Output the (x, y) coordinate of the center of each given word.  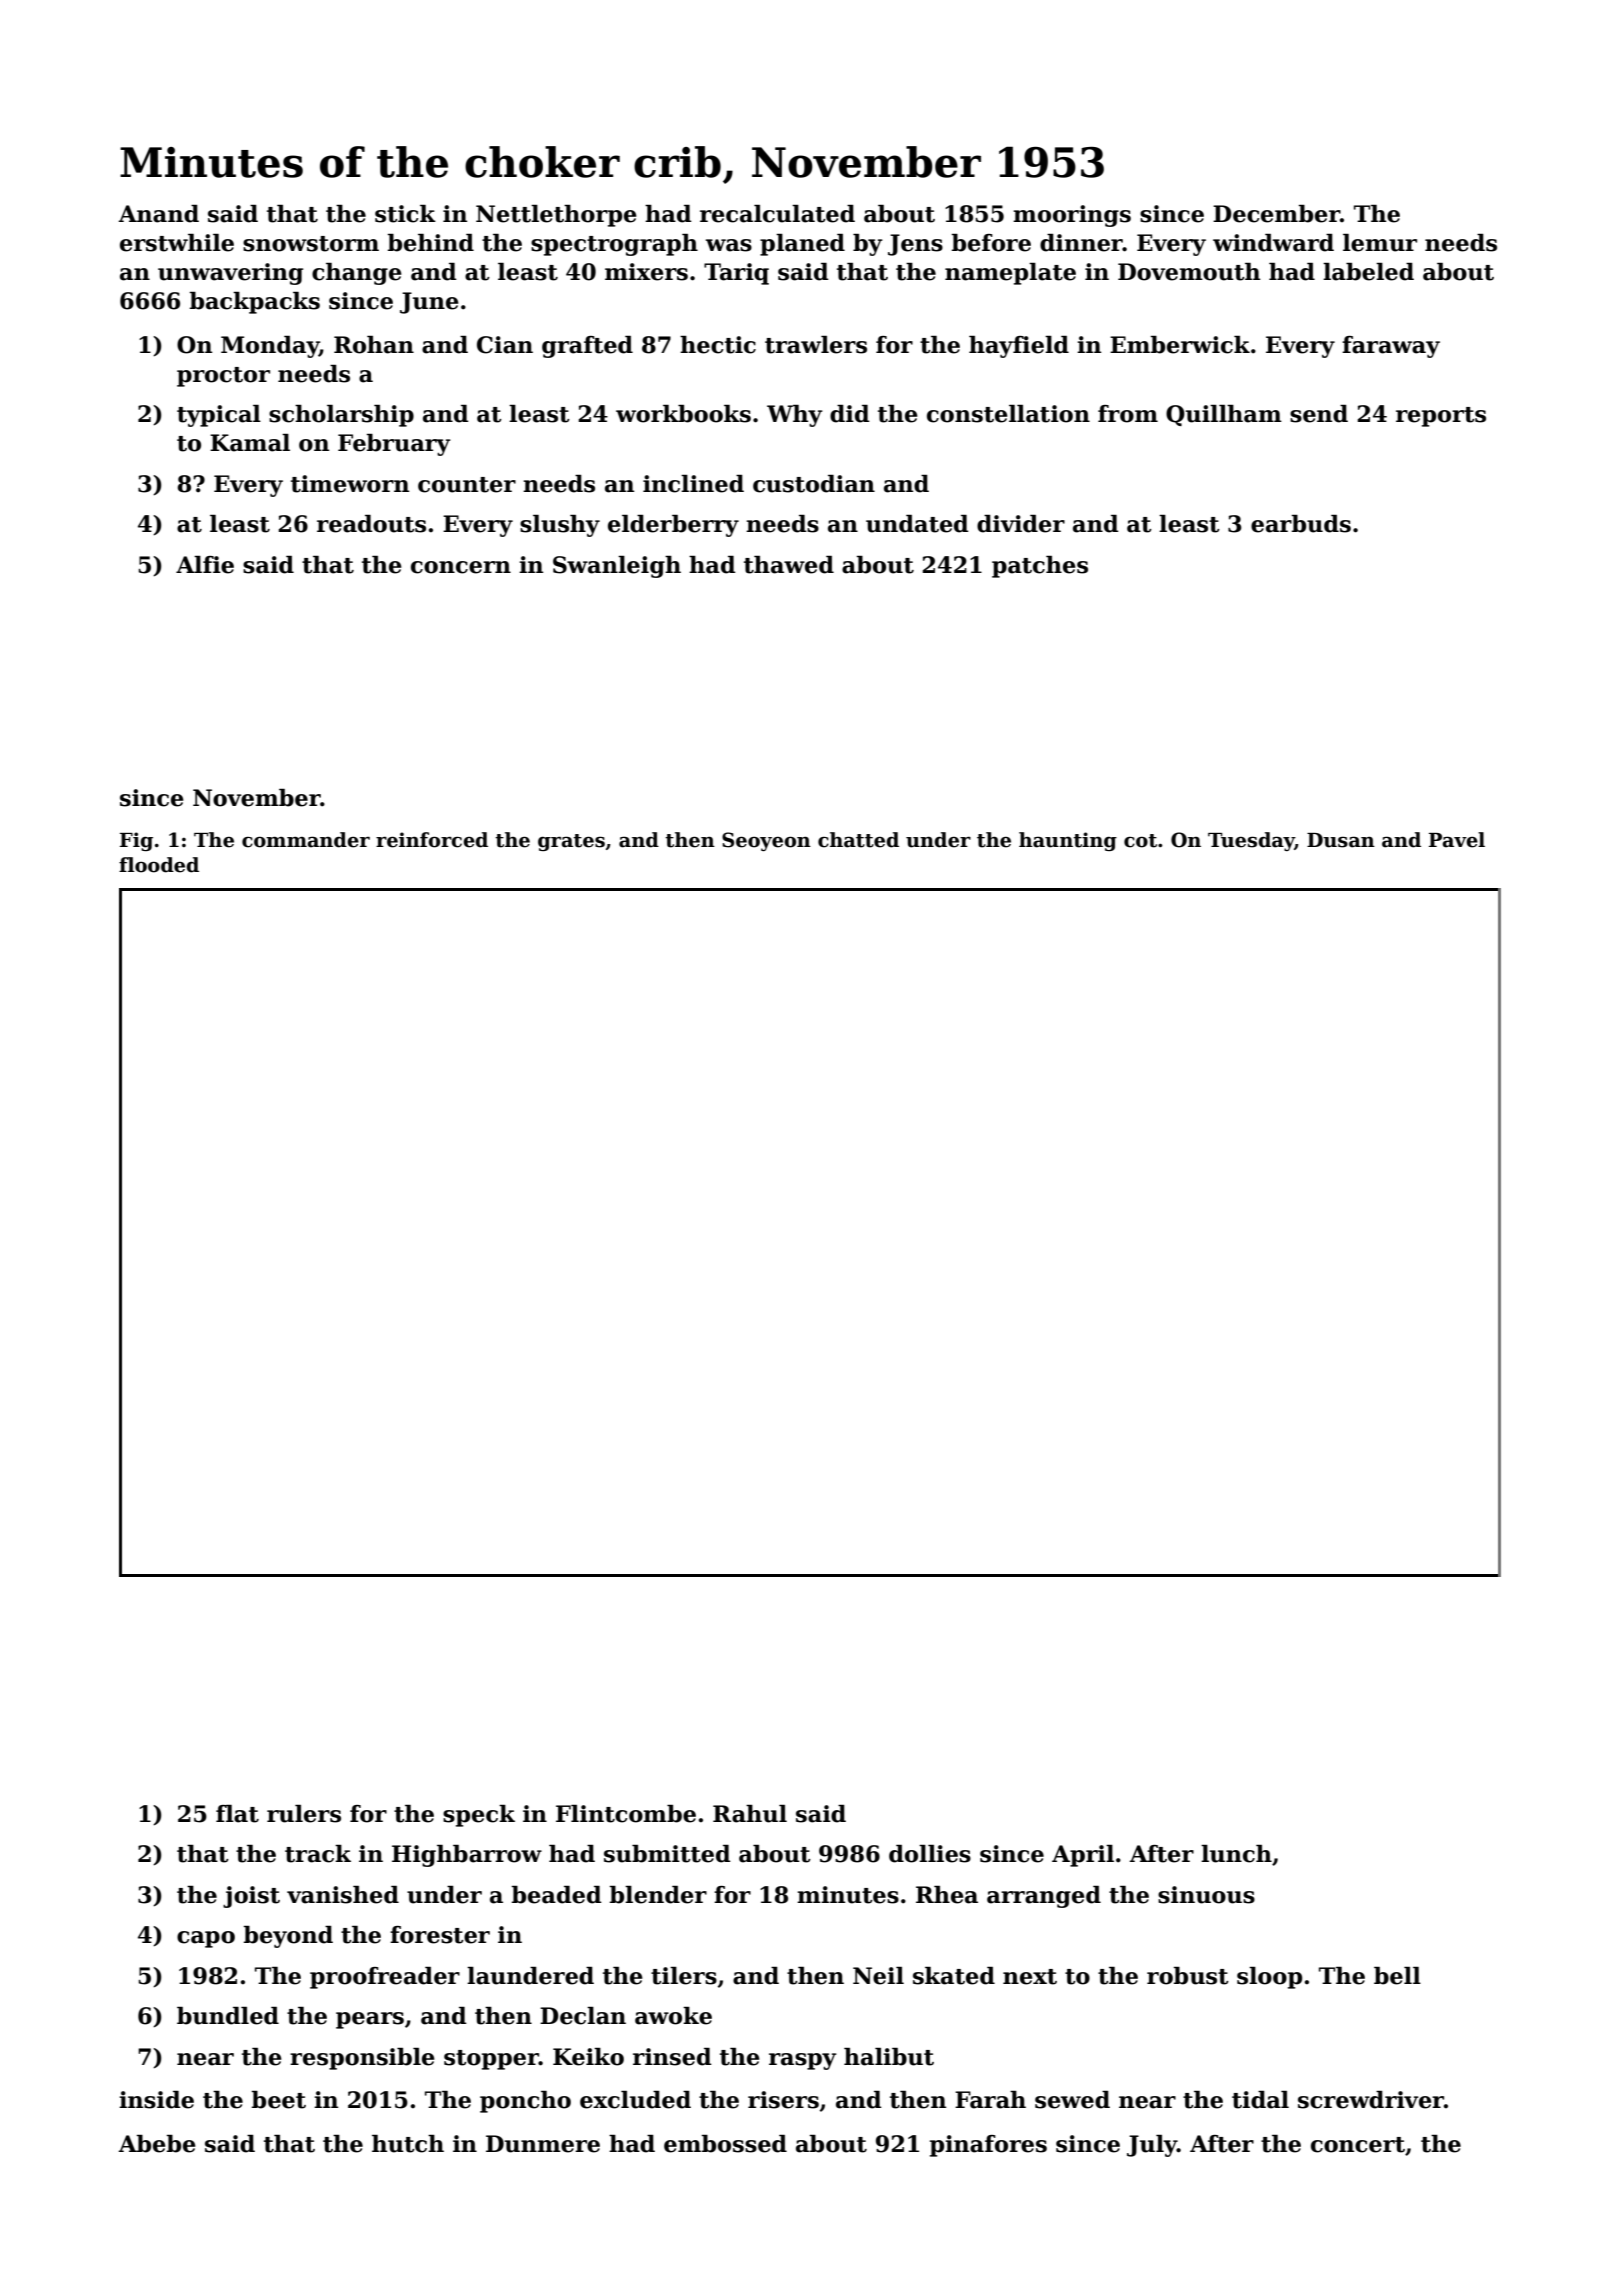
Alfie (205, 565)
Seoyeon (766, 841)
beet (279, 2100)
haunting (1068, 841)
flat (237, 1814)
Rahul (750, 1814)
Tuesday (1251, 841)
